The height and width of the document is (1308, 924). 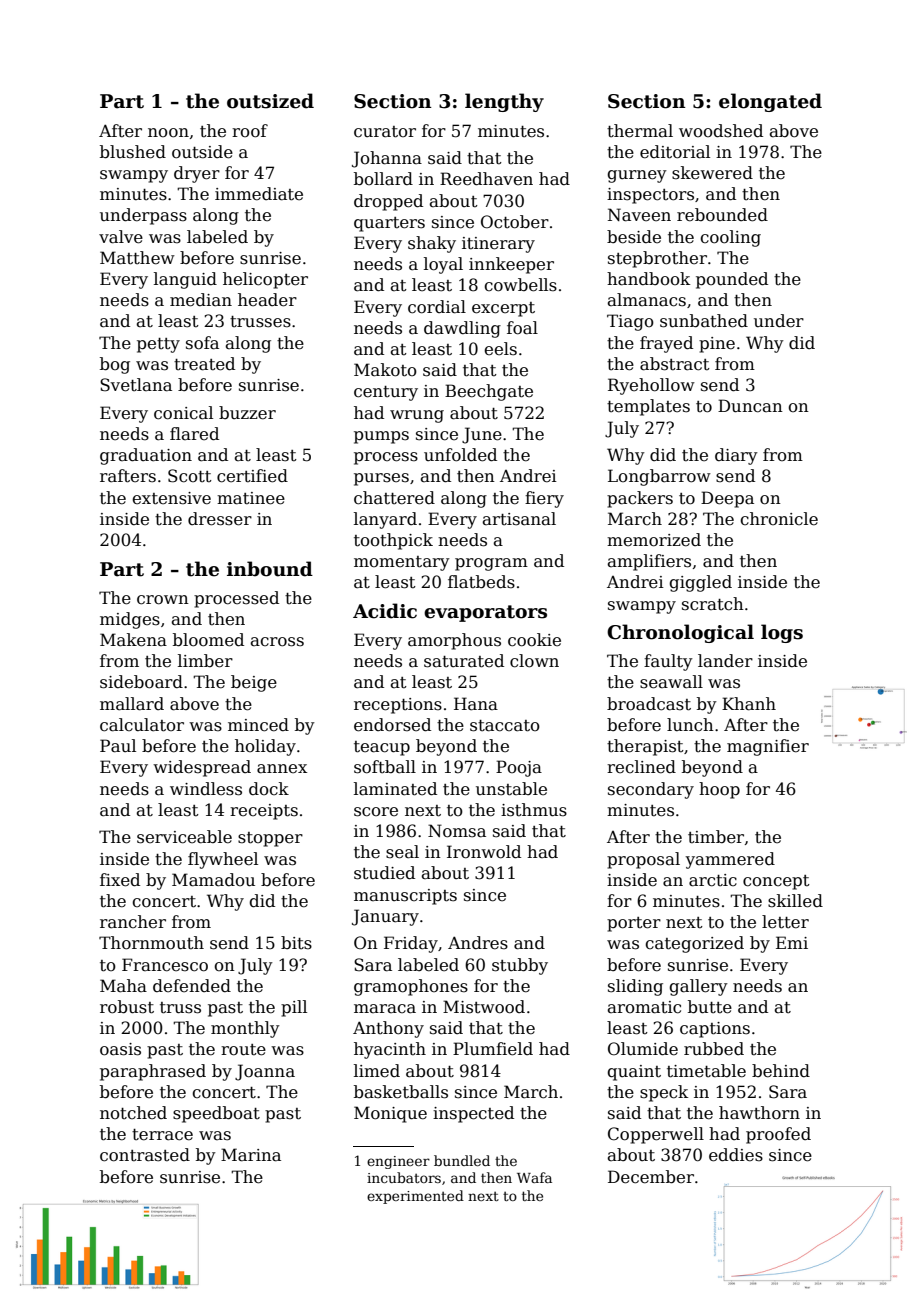 I want to click on Emi, so click(x=792, y=942).
